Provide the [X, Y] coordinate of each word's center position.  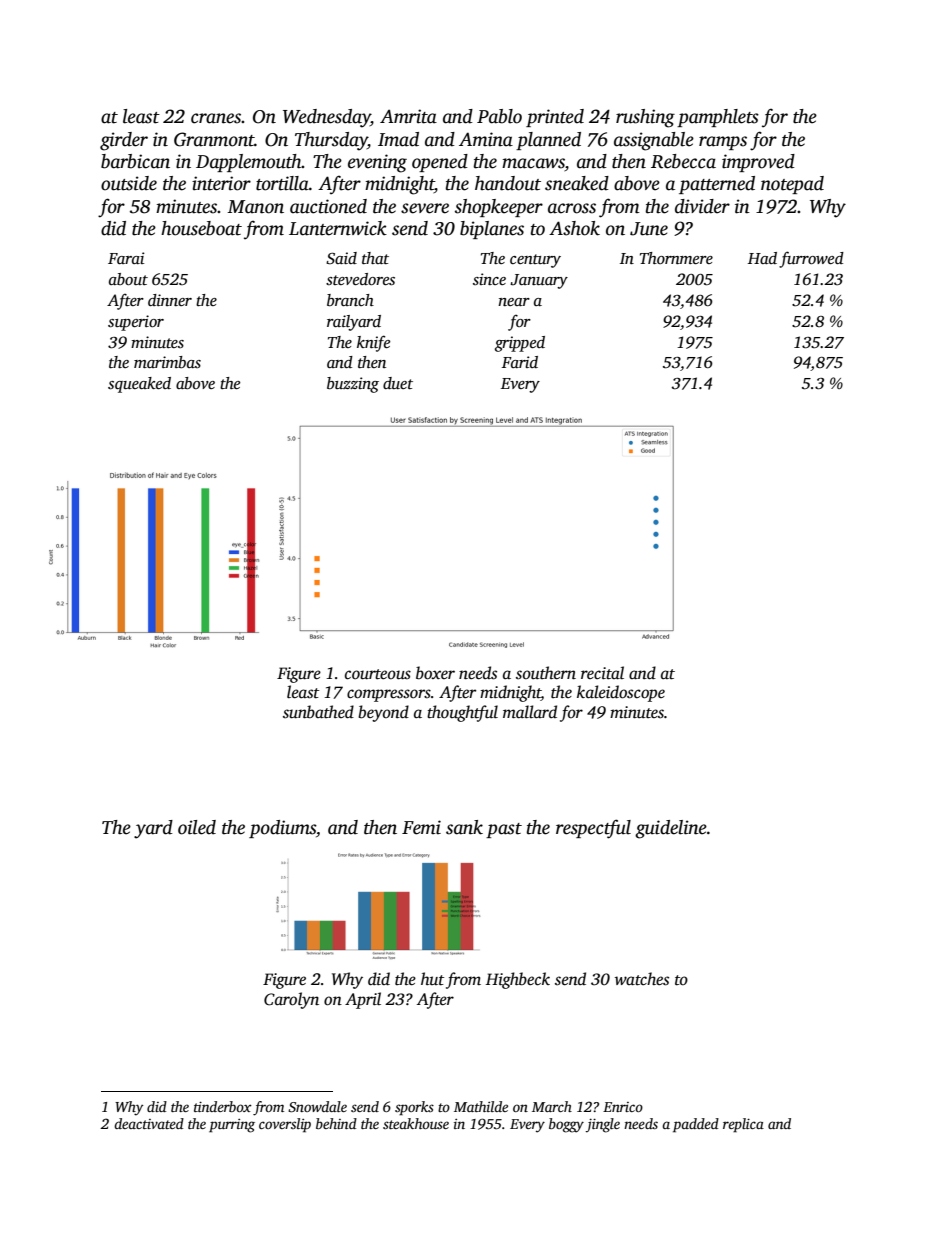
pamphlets [718, 118]
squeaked [139, 385]
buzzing [353, 385]
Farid [520, 362]
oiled [197, 827]
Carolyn [291, 1000]
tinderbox [223, 1106]
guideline [671, 829]
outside [129, 183]
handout [508, 183]
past [504, 830]
